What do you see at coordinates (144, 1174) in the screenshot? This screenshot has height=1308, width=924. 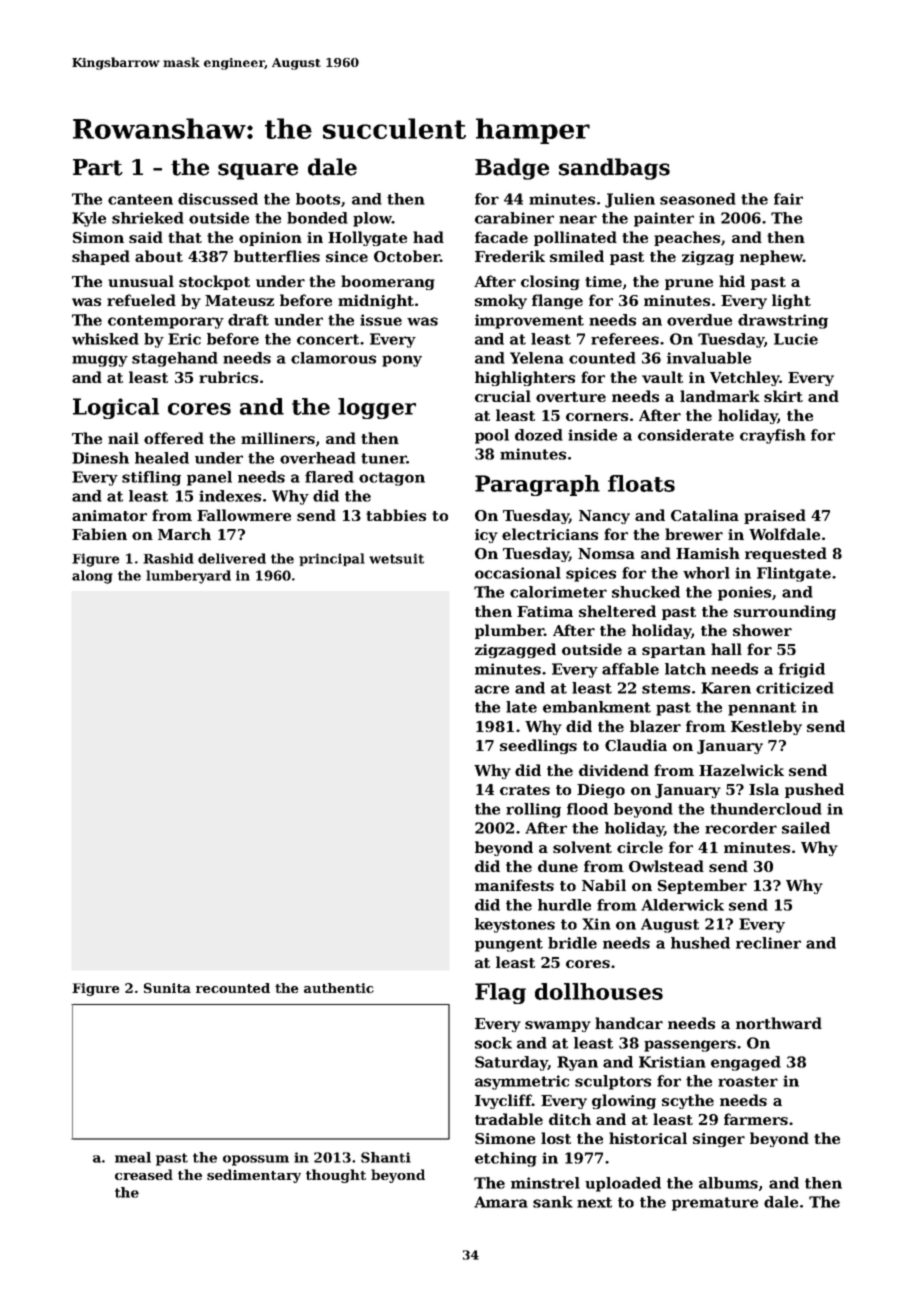 I see `creased` at bounding box center [144, 1174].
